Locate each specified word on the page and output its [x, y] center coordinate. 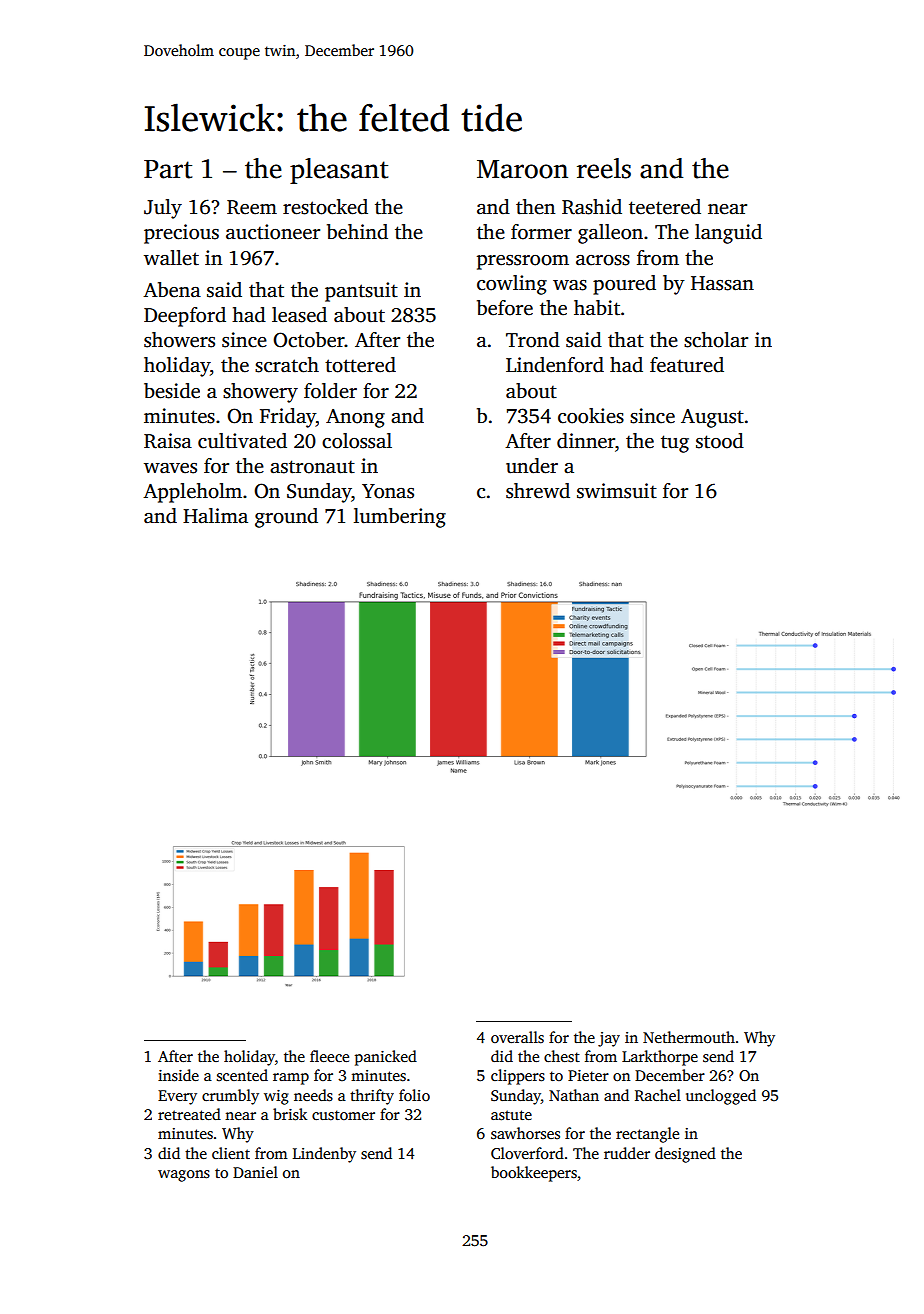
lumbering [400, 518]
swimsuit [617, 491]
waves [170, 468]
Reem [252, 207]
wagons [184, 1176]
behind [357, 232]
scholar [716, 340]
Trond [533, 340]
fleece [329, 1056]
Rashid [592, 207]
